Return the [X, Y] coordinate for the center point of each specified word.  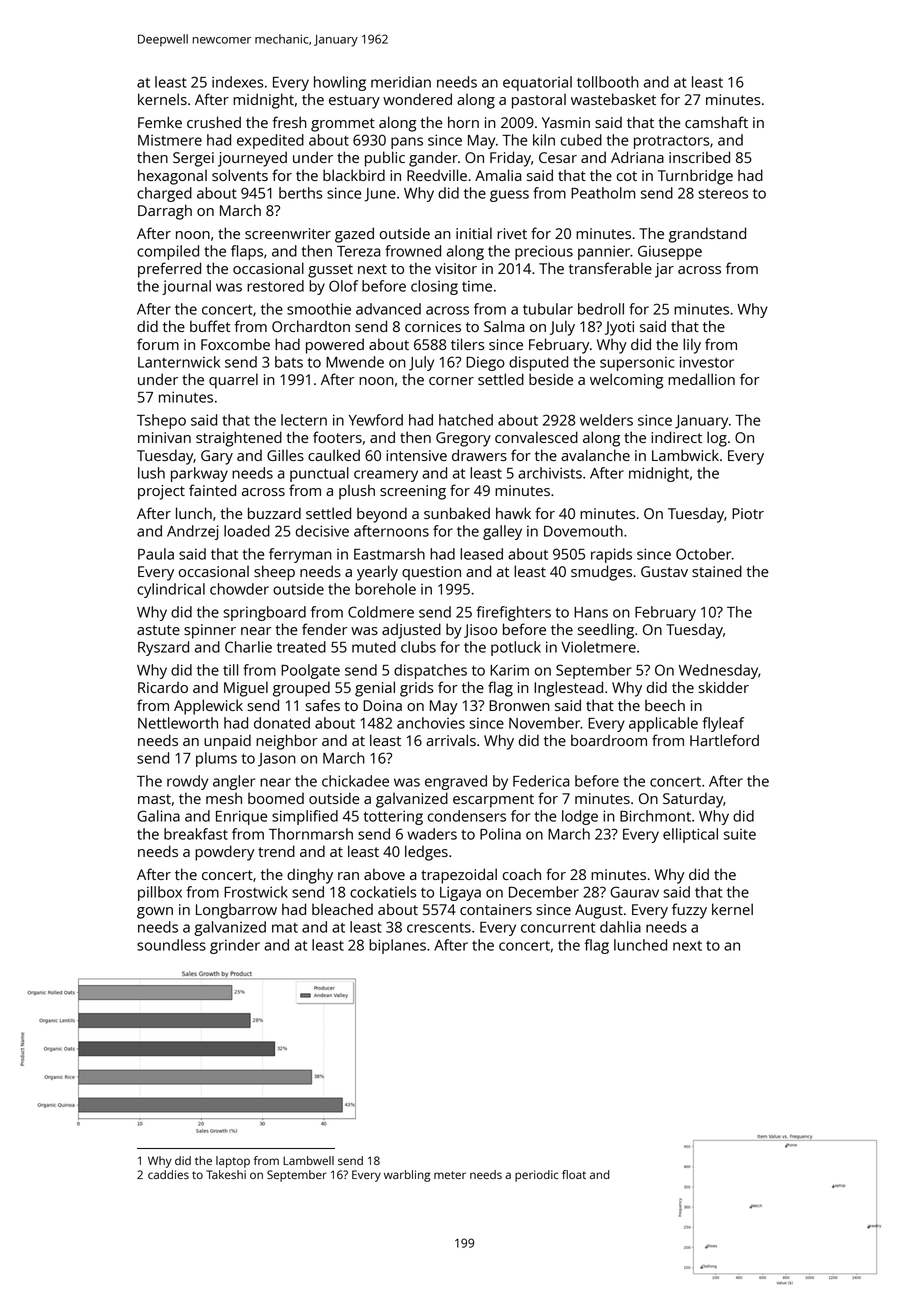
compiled [168, 252]
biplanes [397, 946]
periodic [536, 1176]
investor [707, 362]
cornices [433, 326]
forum [158, 344]
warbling [407, 1176]
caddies [168, 1174]
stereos [723, 194]
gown [155, 913]
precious [544, 252]
